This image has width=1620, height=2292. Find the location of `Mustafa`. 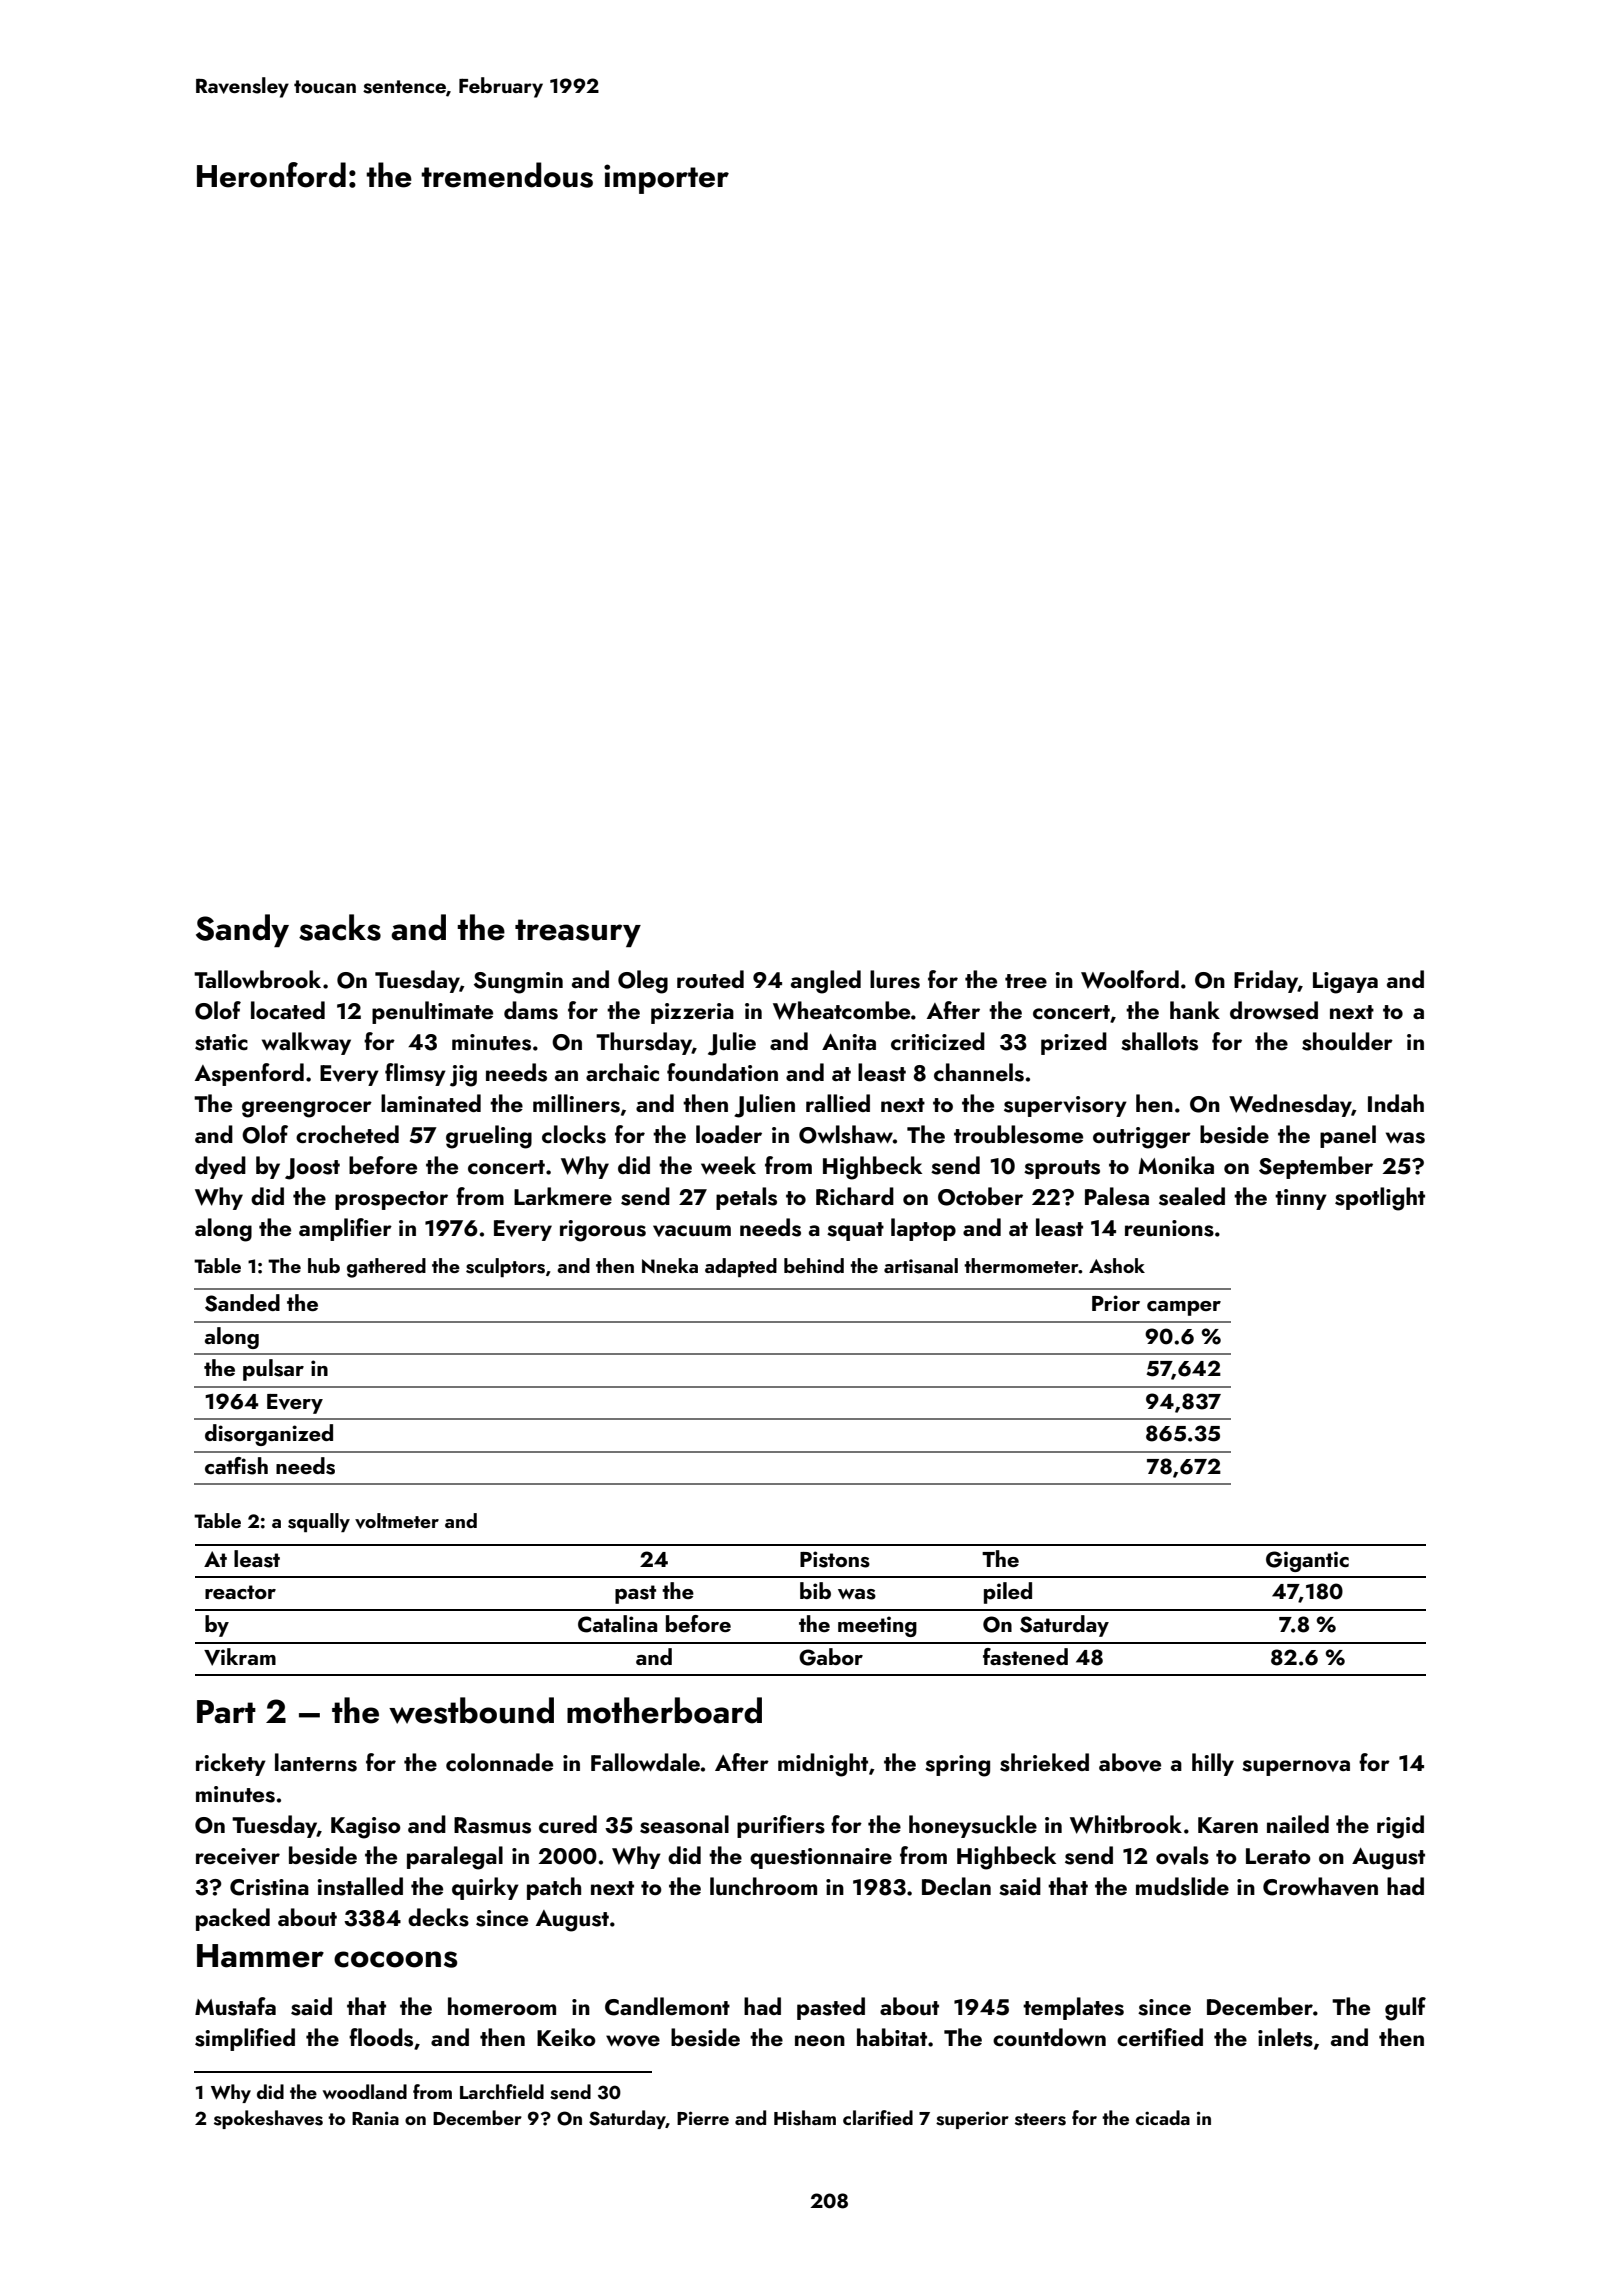

Mustafa is located at coordinates (235, 2006).
